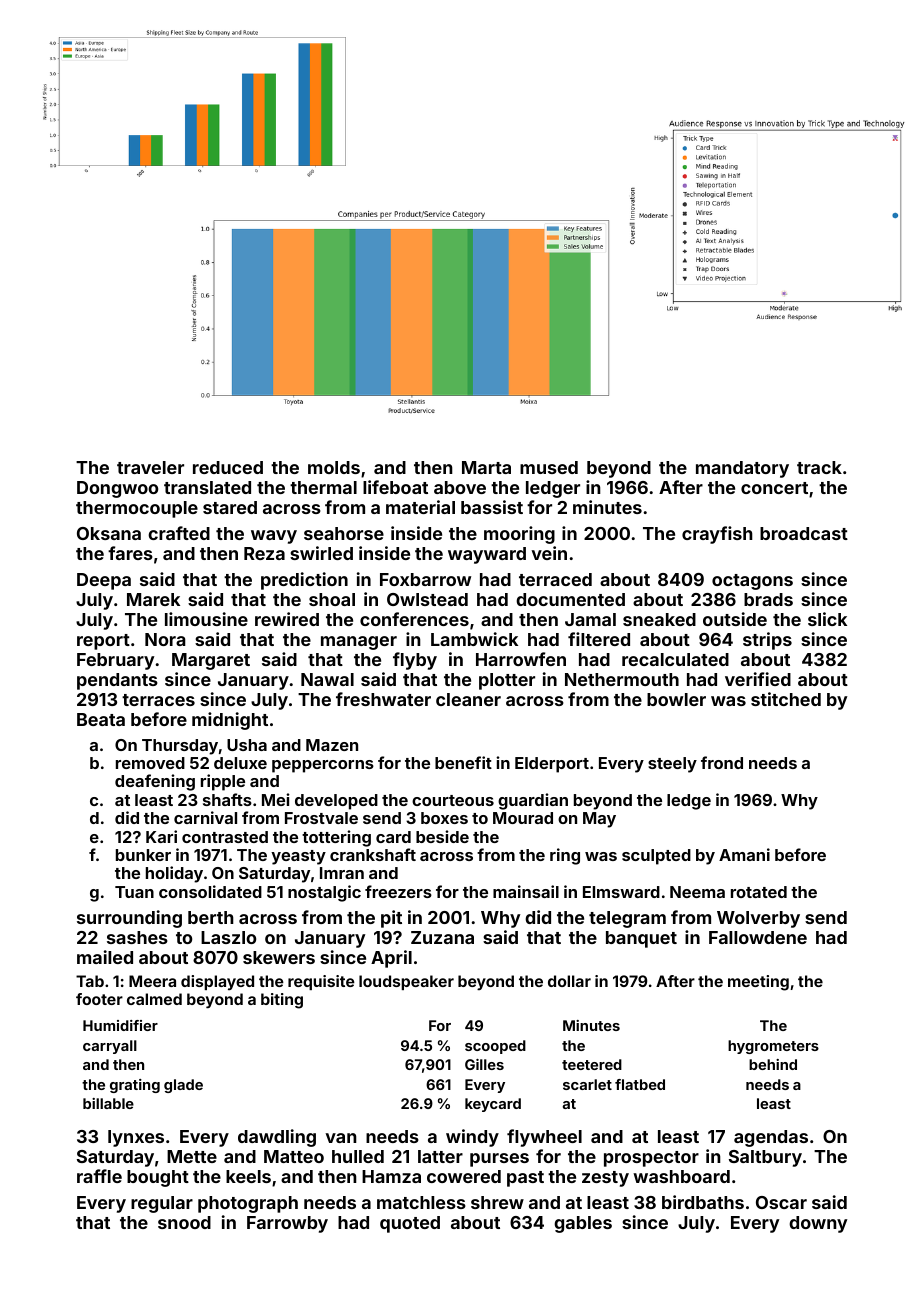  I want to click on stitched, so click(786, 699).
